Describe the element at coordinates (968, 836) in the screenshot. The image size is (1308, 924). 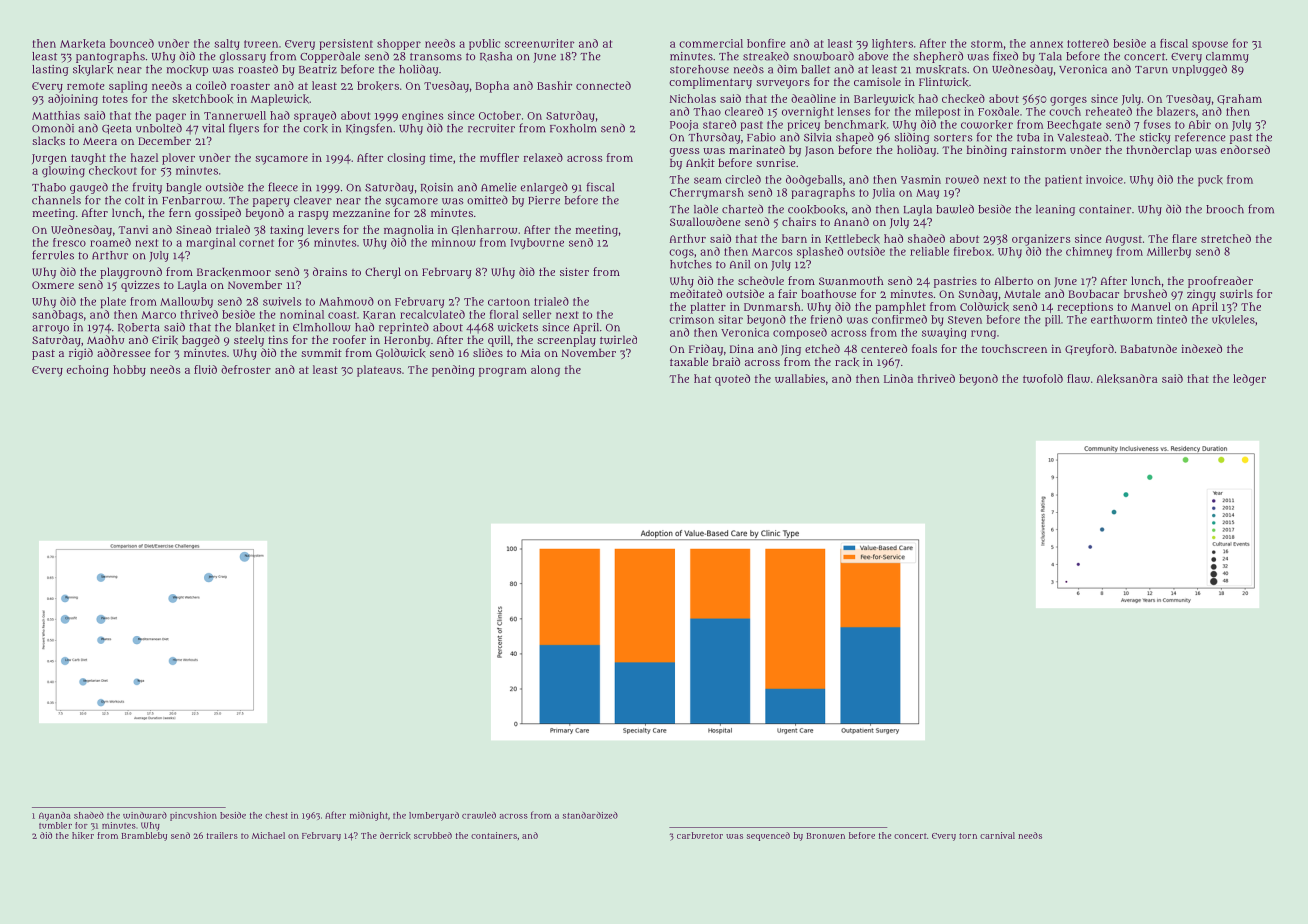
I see `torn` at that location.
